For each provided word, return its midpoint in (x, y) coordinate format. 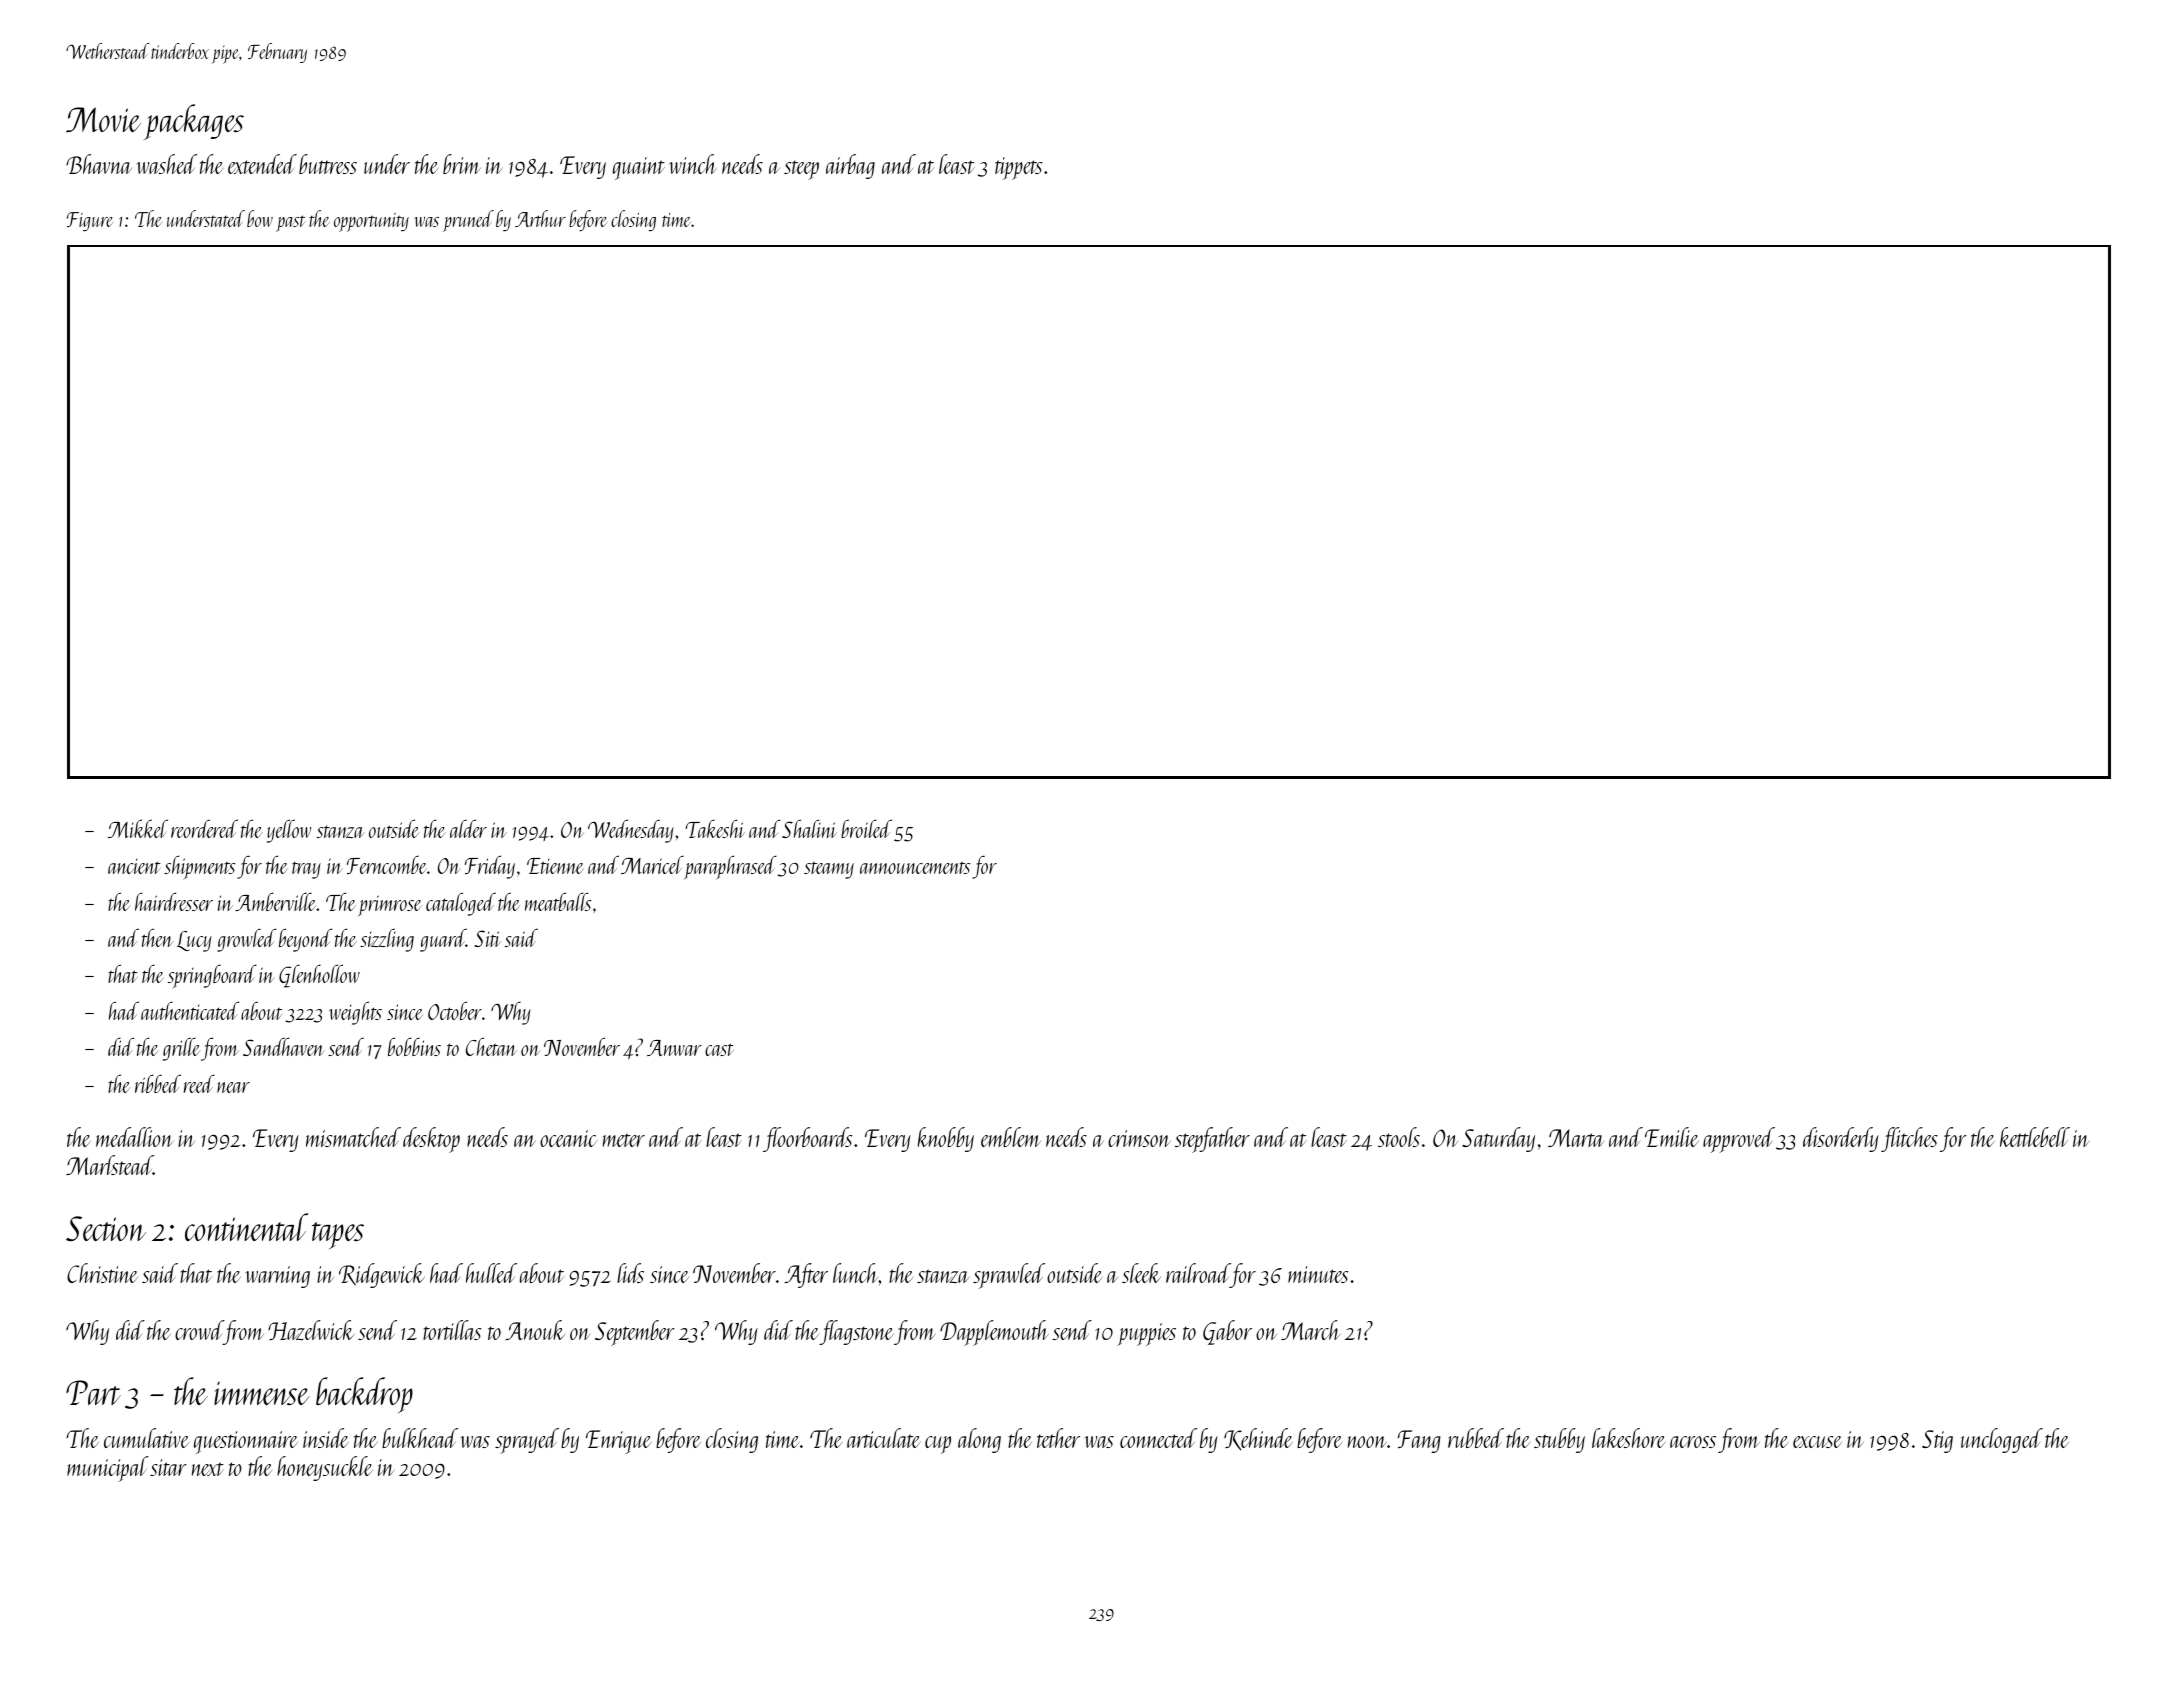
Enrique (618, 1442)
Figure (90, 221)
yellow (289, 831)
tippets (1018, 168)
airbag (850, 166)
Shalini (809, 828)
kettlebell (2035, 1137)
